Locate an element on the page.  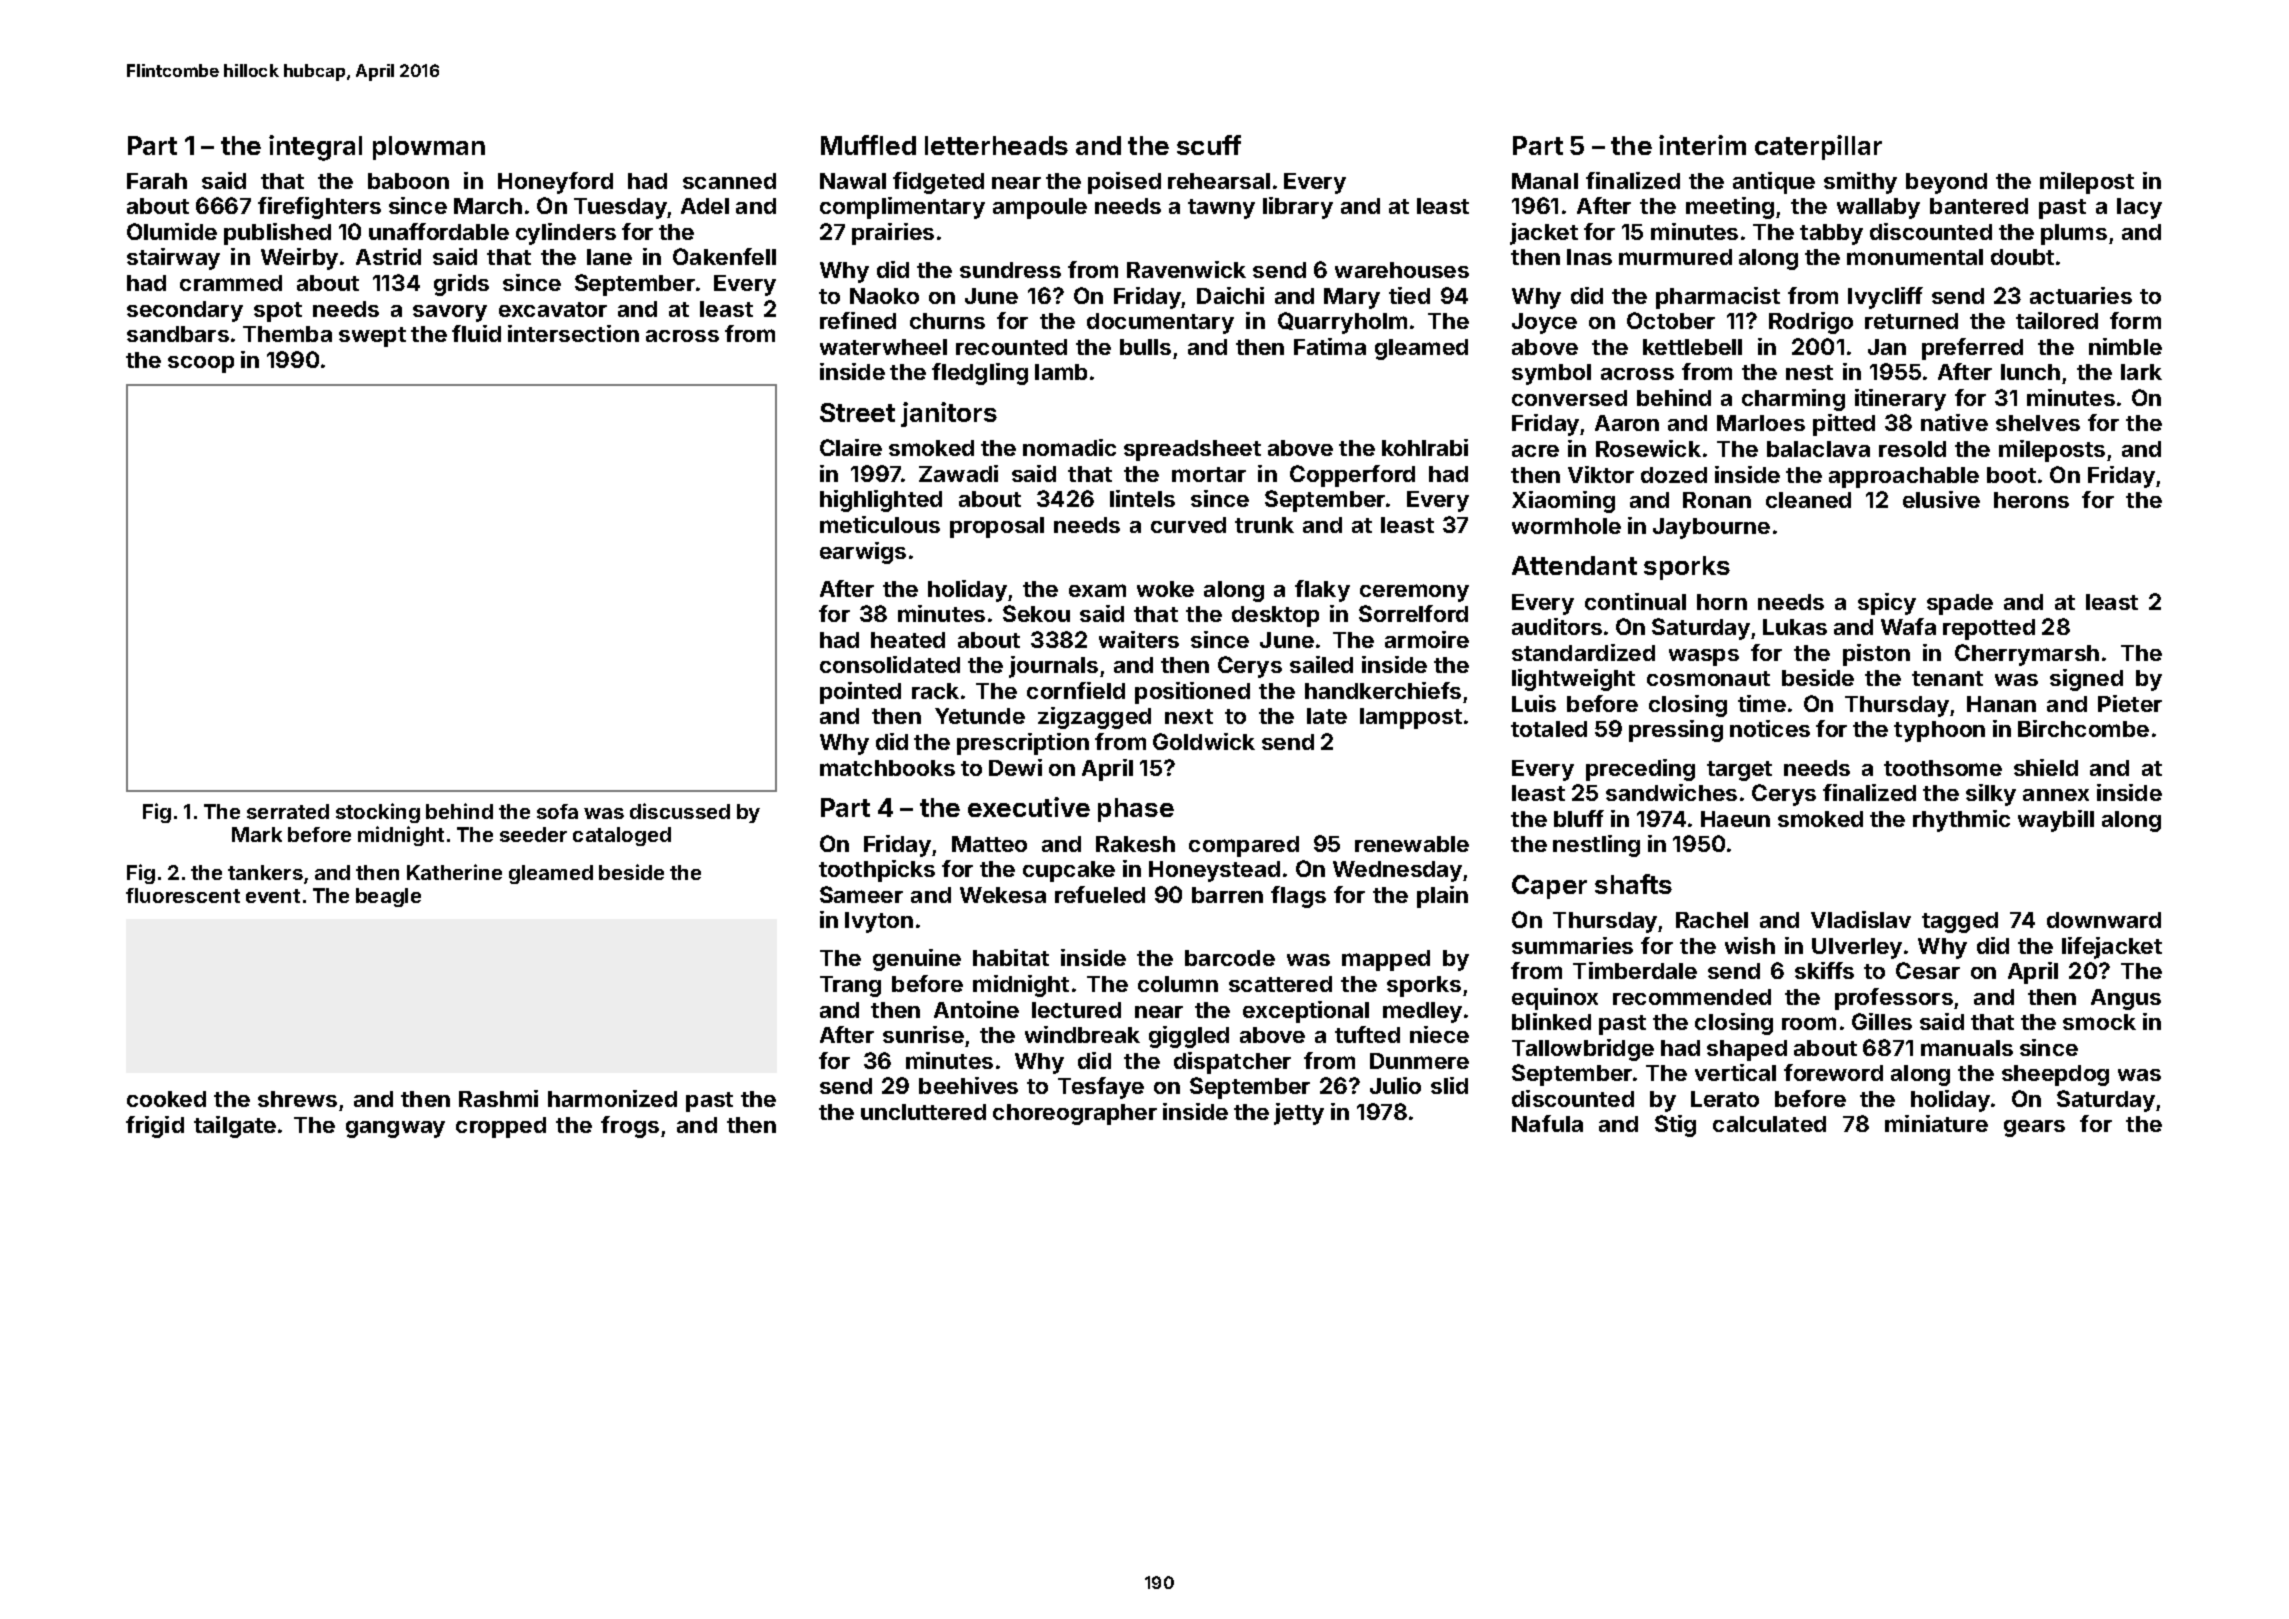
cooked is located at coordinates (166, 1099).
